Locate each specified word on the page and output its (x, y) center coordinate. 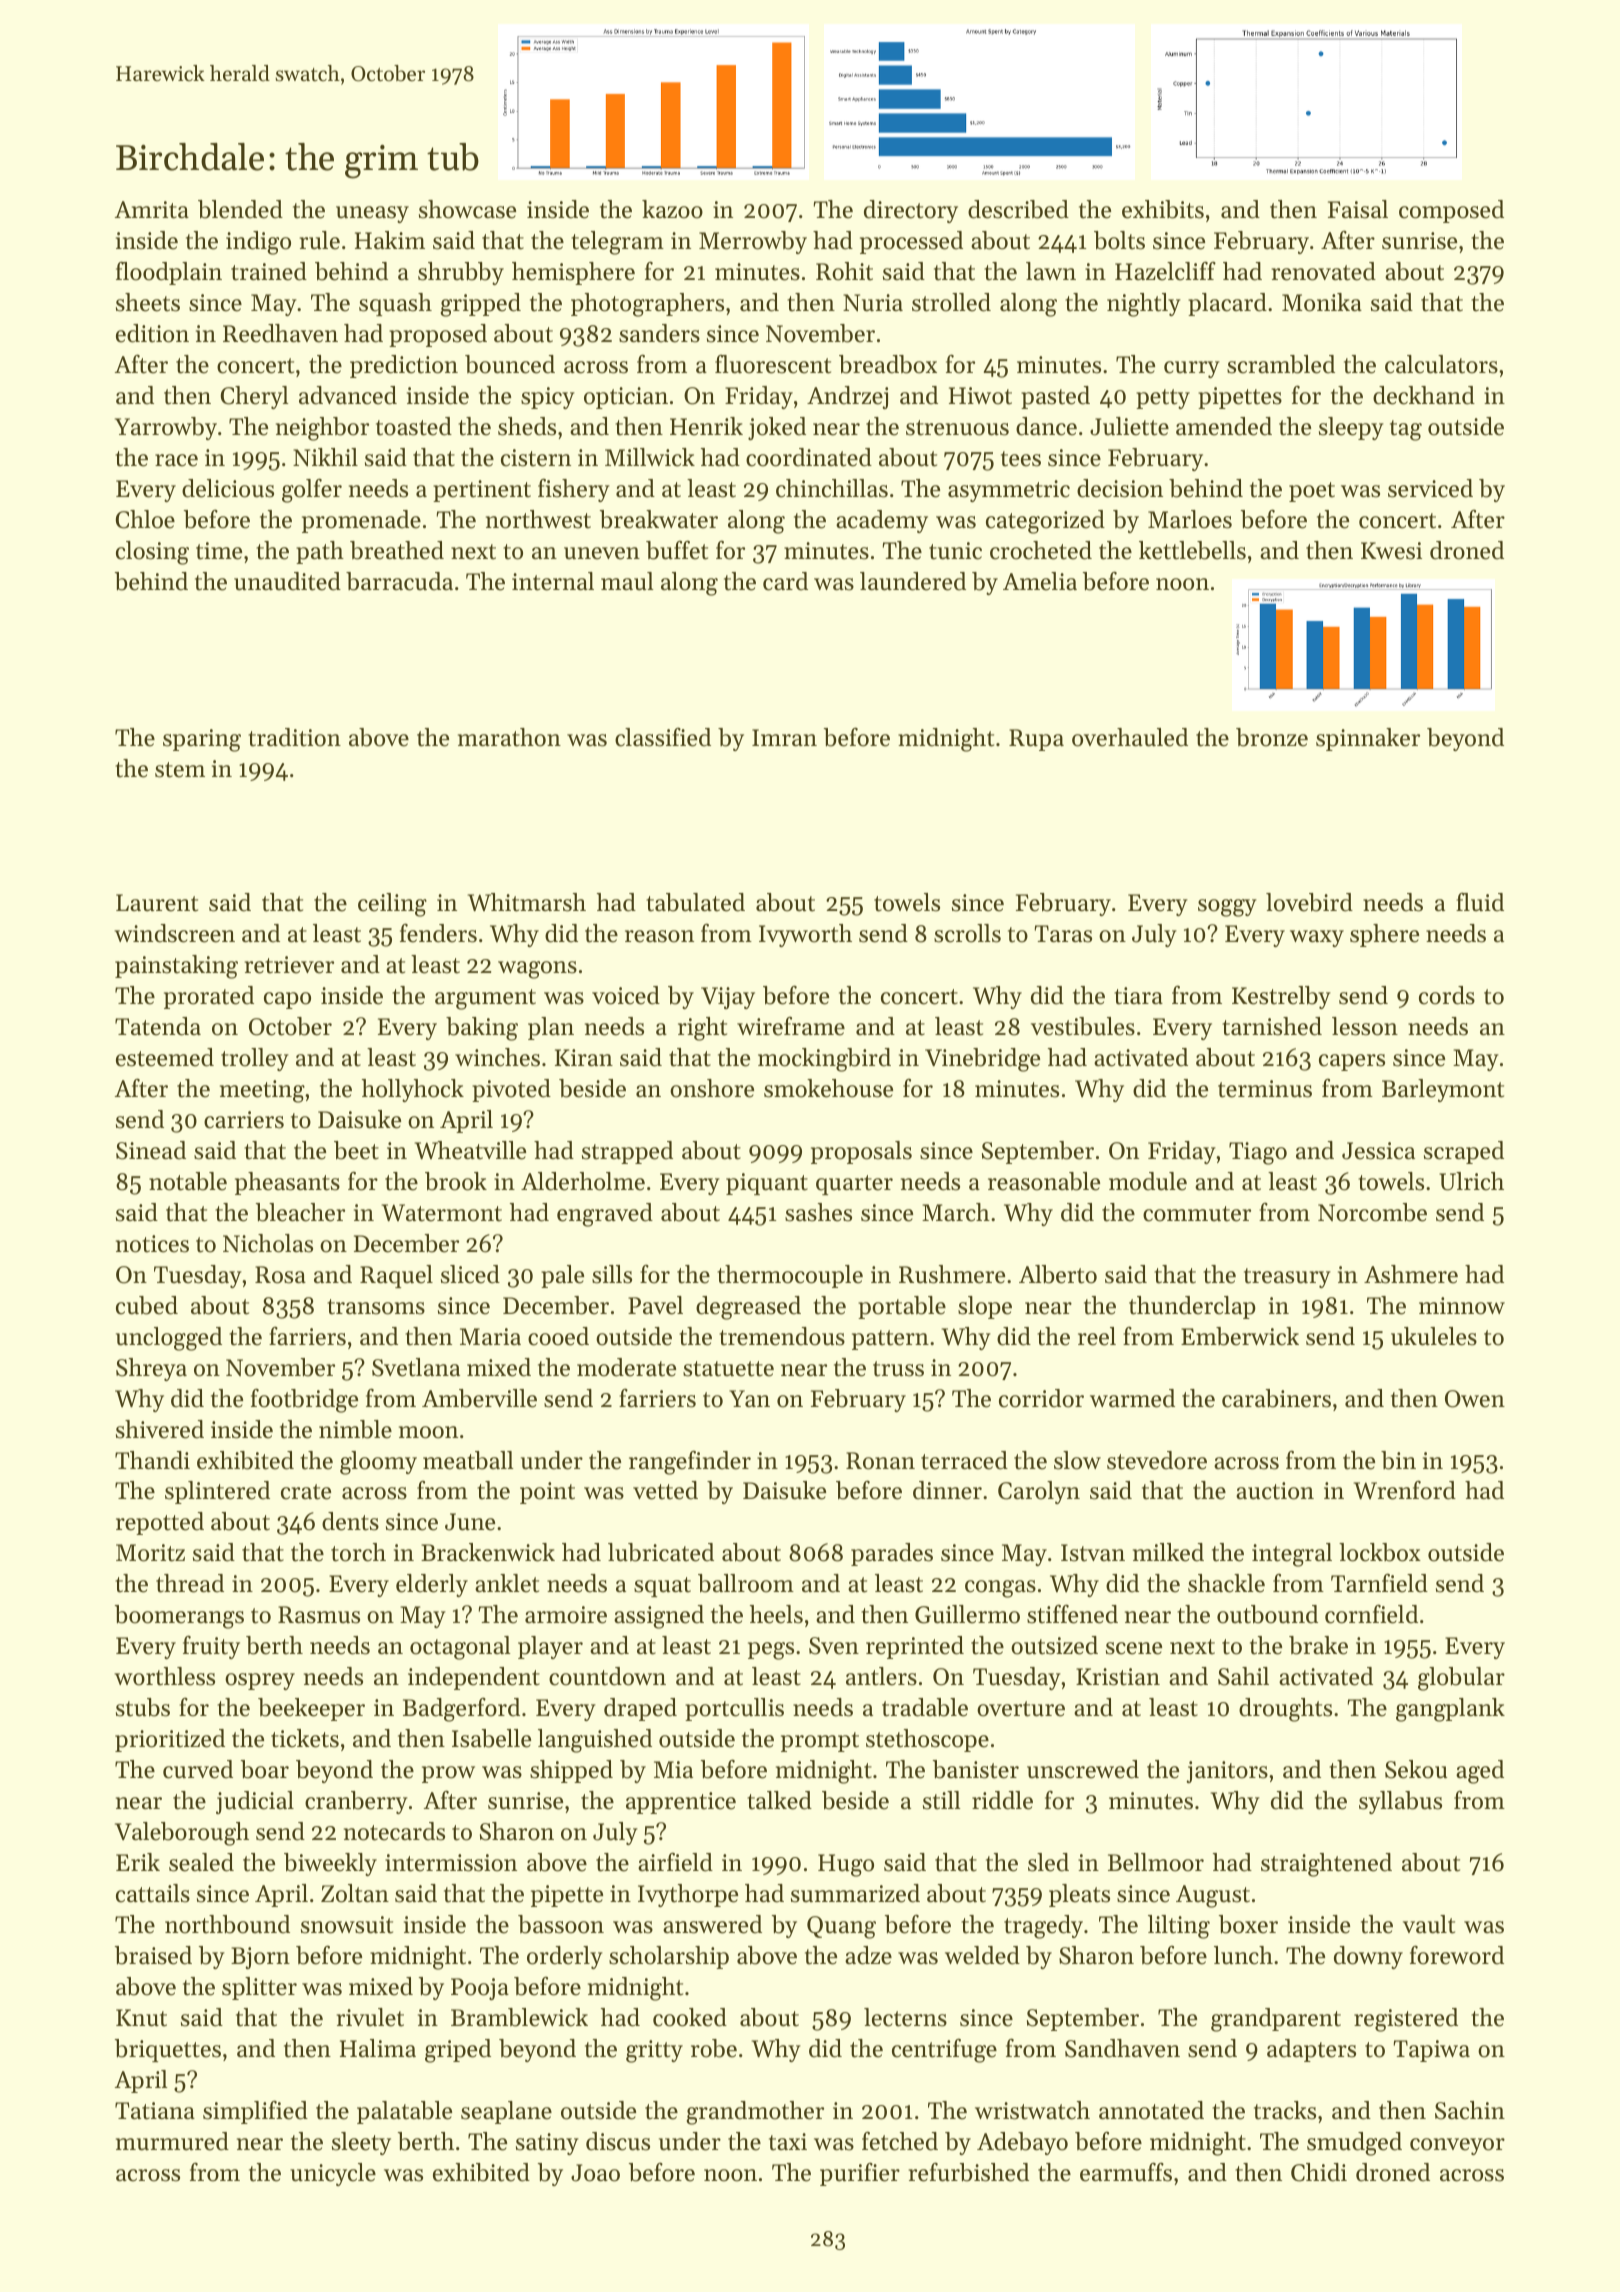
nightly (1144, 305)
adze (868, 1955)
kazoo (672, 209)
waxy (1317, 938)
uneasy (372, 214)
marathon (509, 737)
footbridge (304, 1400)
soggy (1227, 908)
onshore (712, 1088)
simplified (255, 2112)
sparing (202, 740)
